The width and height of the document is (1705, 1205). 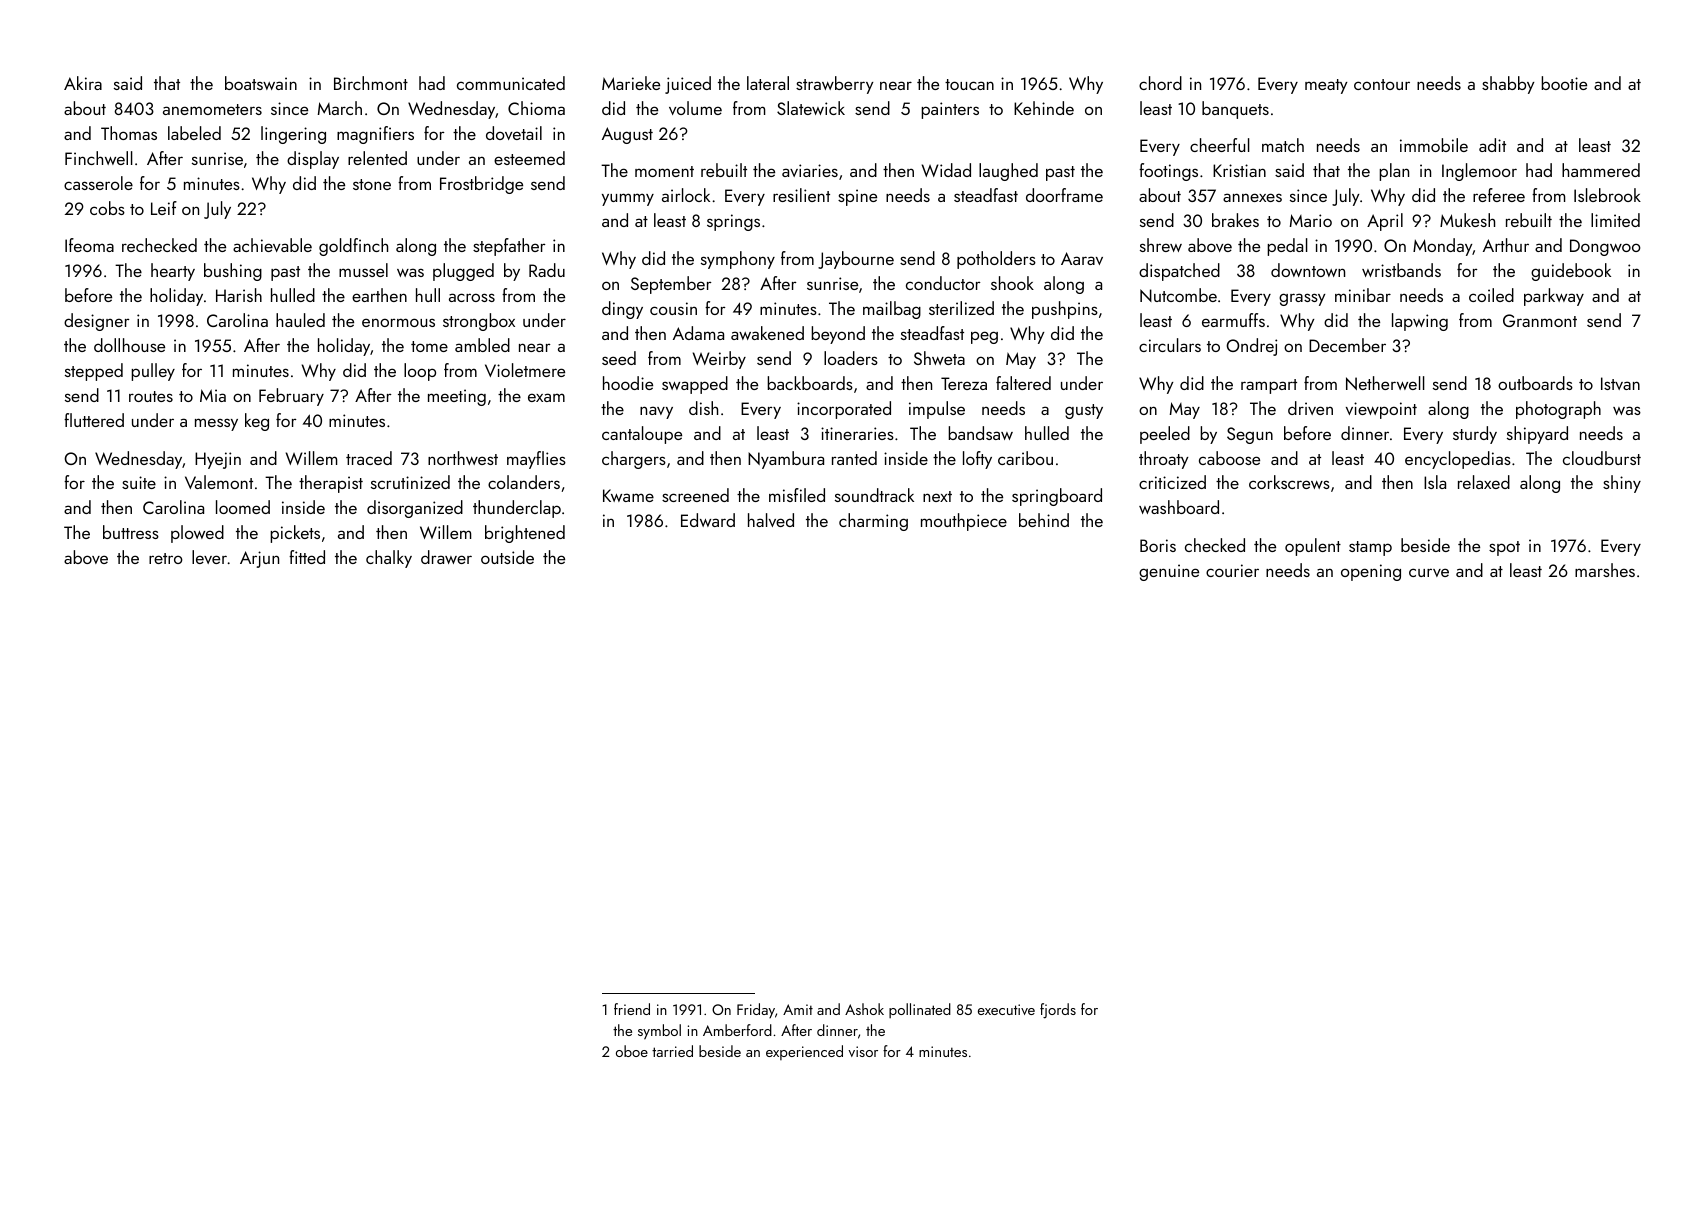 What do you see at coordinates (261, 83) in the document?
I see `boatswain` at bounding box center [261, 83].
